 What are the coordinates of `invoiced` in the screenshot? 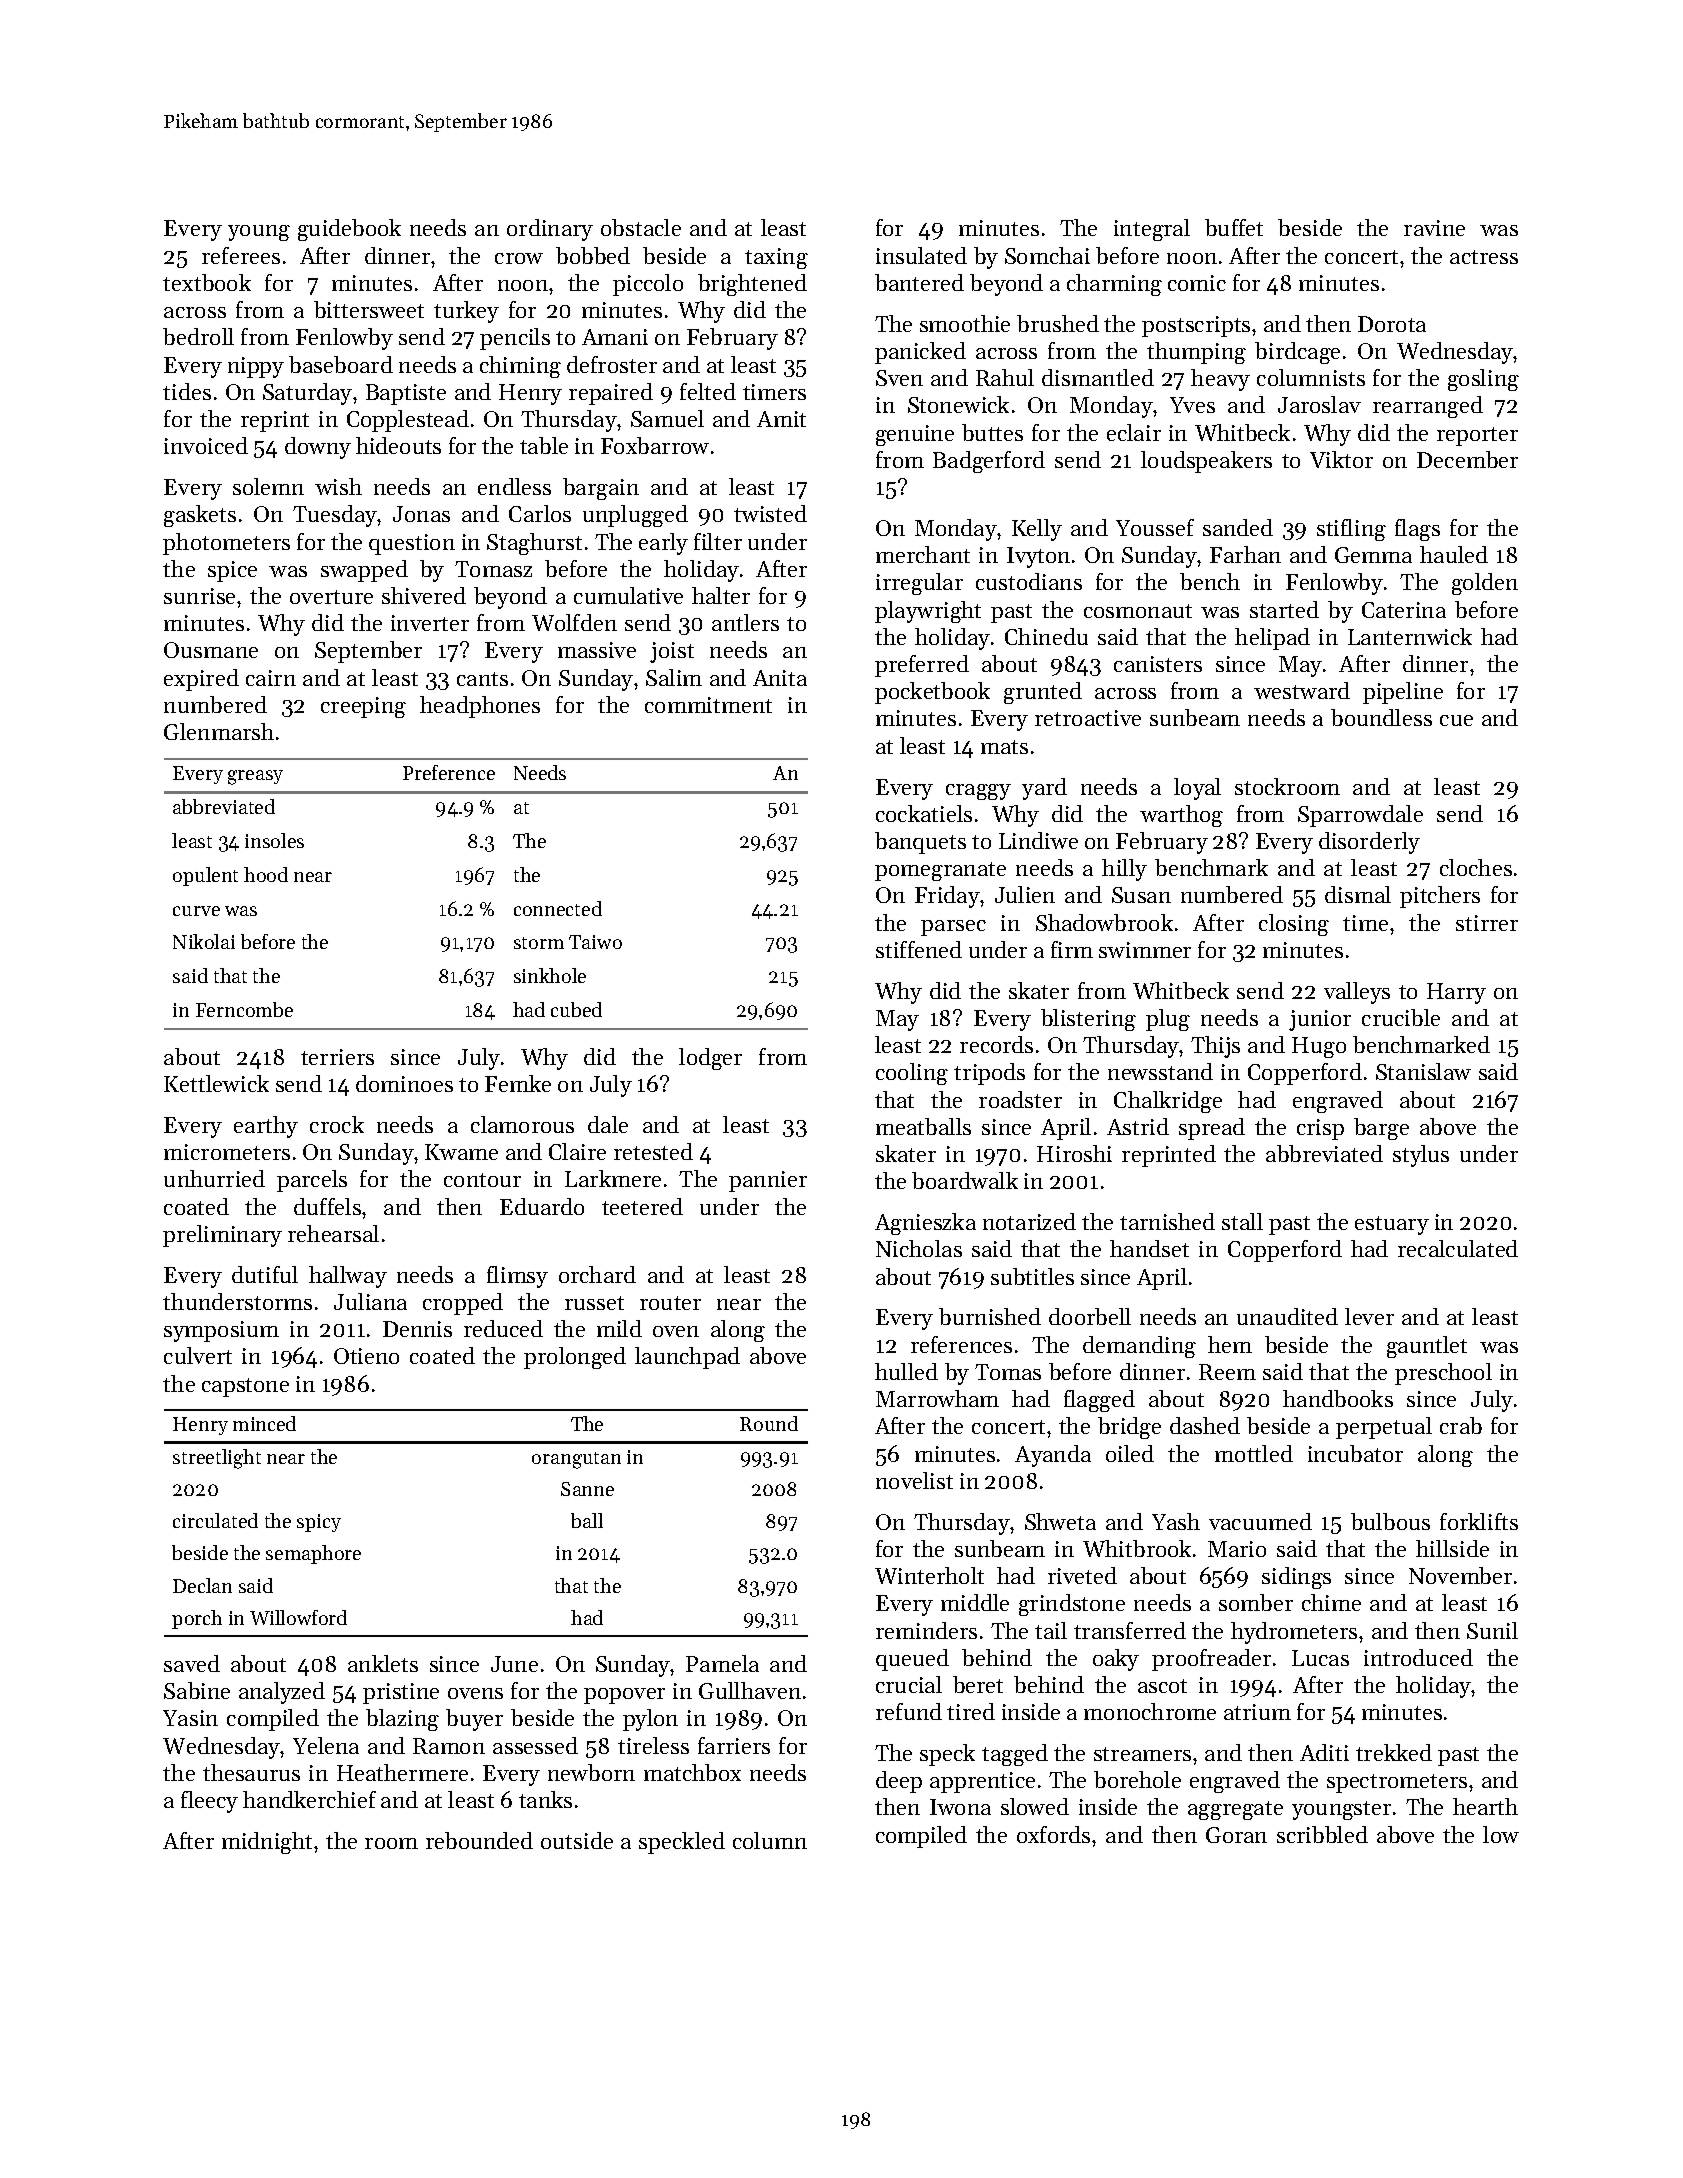 It's located at (206, 445).
